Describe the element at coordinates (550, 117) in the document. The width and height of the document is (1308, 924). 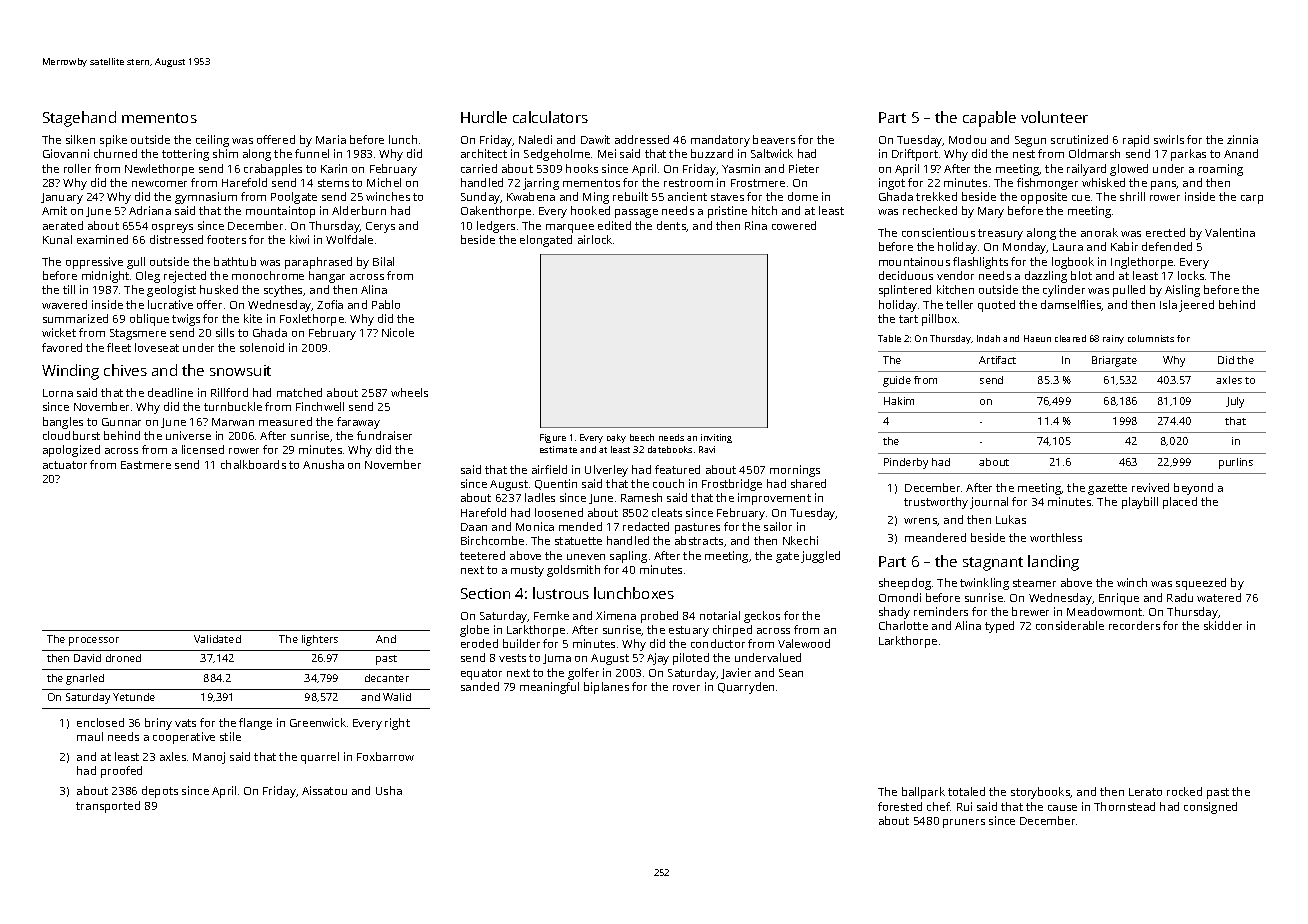
I see `calculators` at that location.
